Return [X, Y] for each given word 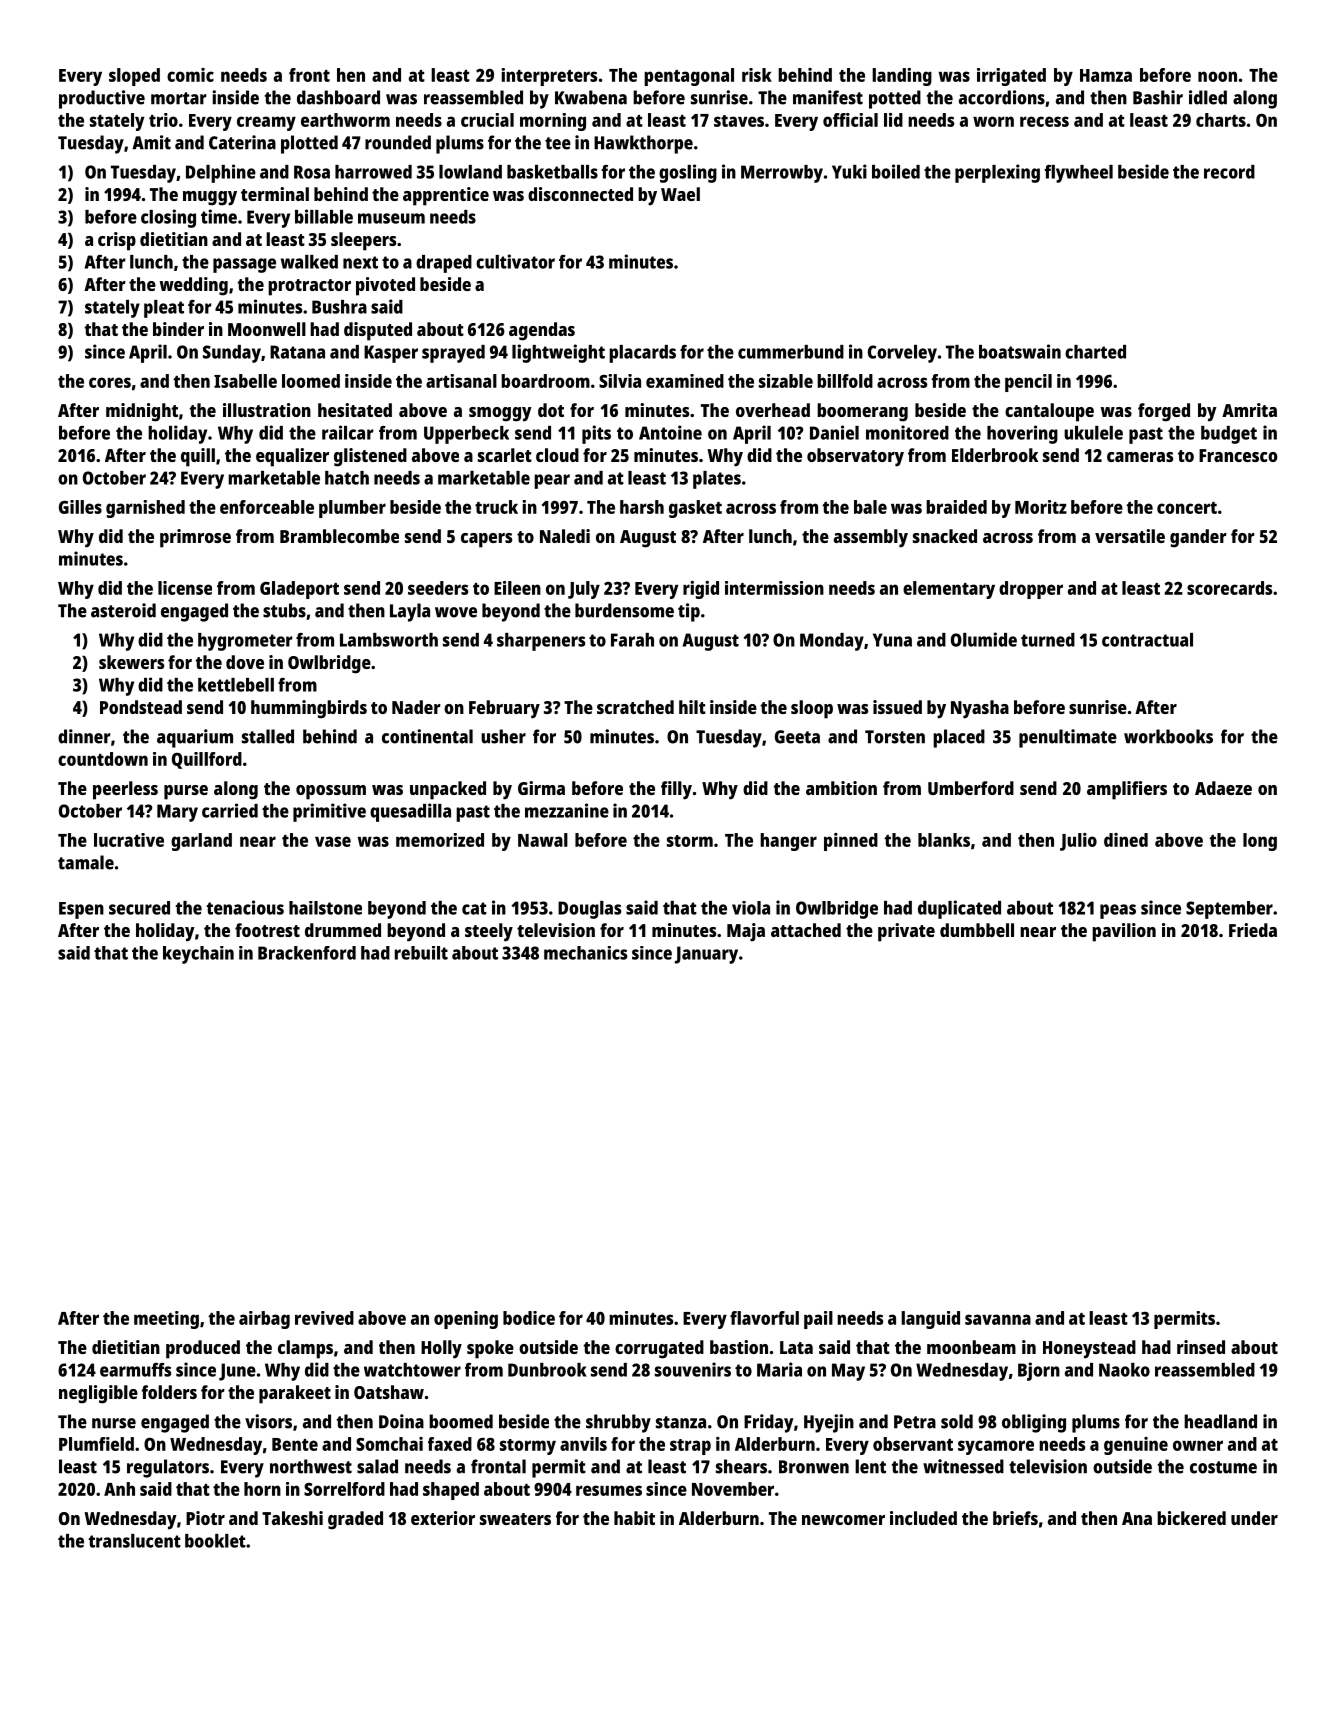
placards [642, 354]
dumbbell [977, 930]
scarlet [505, 455]
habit [634, 1518]
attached [806, 930]
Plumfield [96, 1444]
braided [956, 507]
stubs [284, 610]
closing [168, 218]
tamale [86, 862]
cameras [1140, 457]
